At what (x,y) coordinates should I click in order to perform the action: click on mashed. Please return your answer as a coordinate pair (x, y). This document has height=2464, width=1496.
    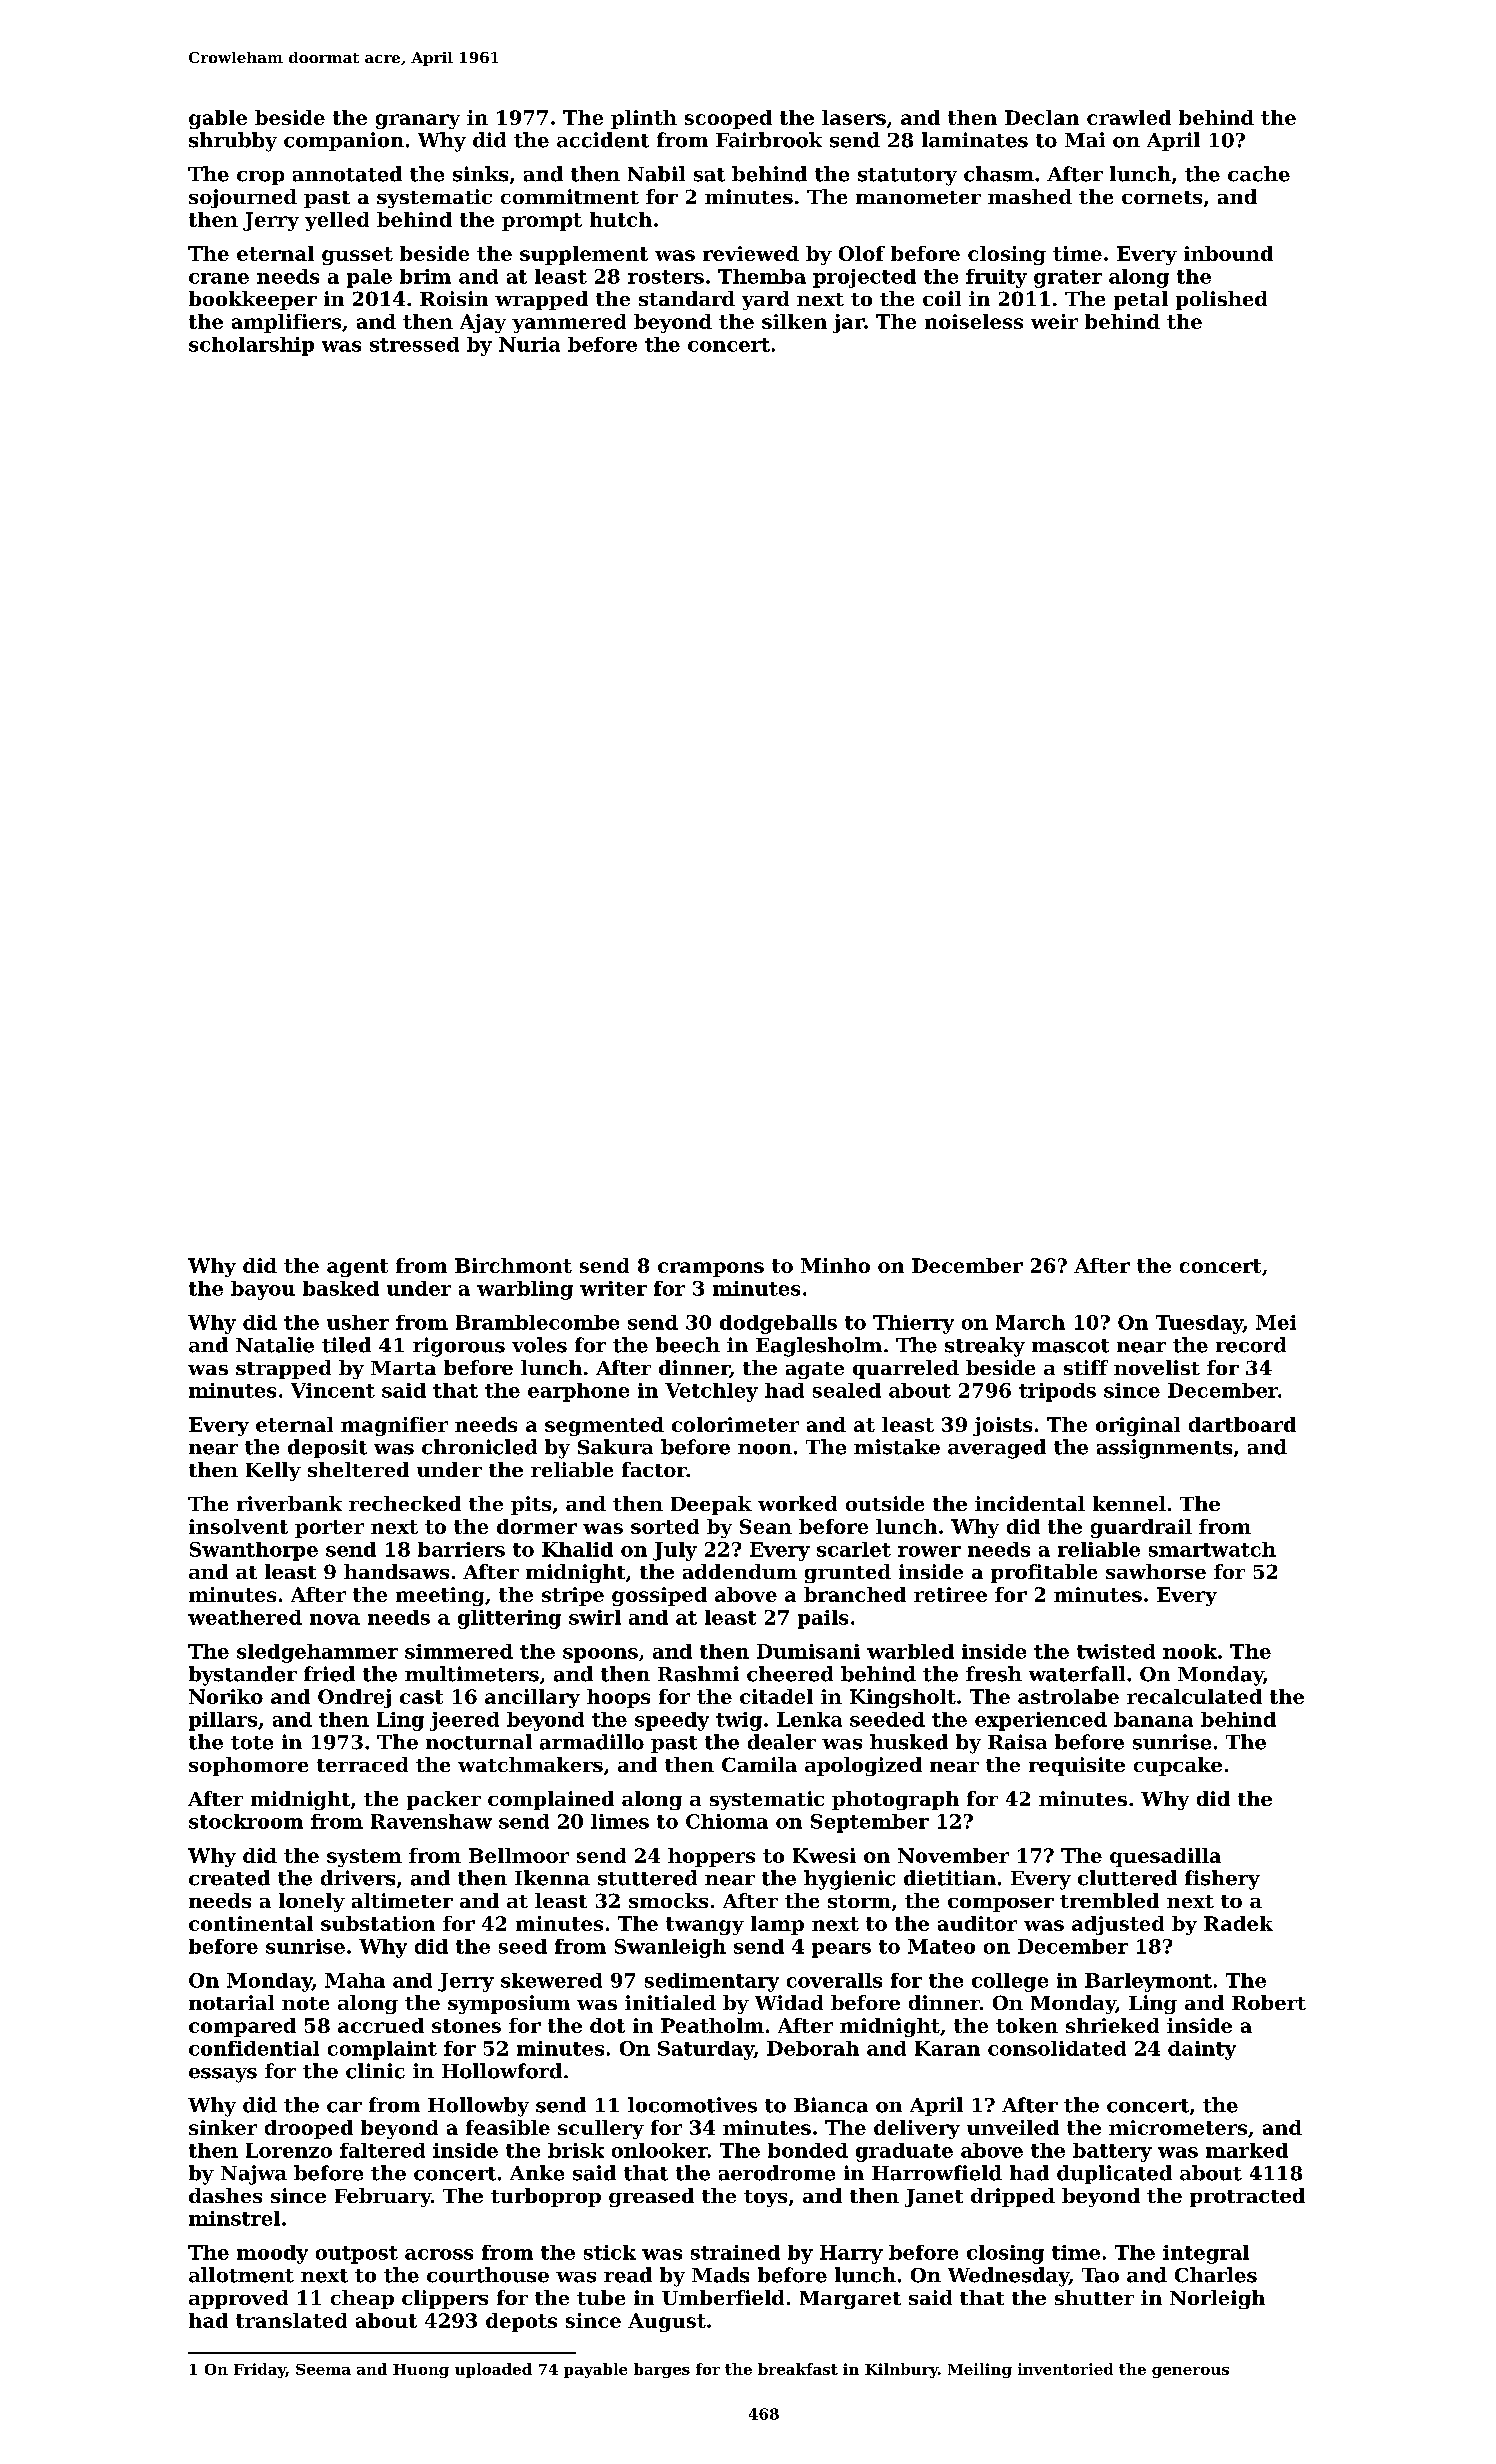
    Looking at the image, I should click on (1030, 196).
